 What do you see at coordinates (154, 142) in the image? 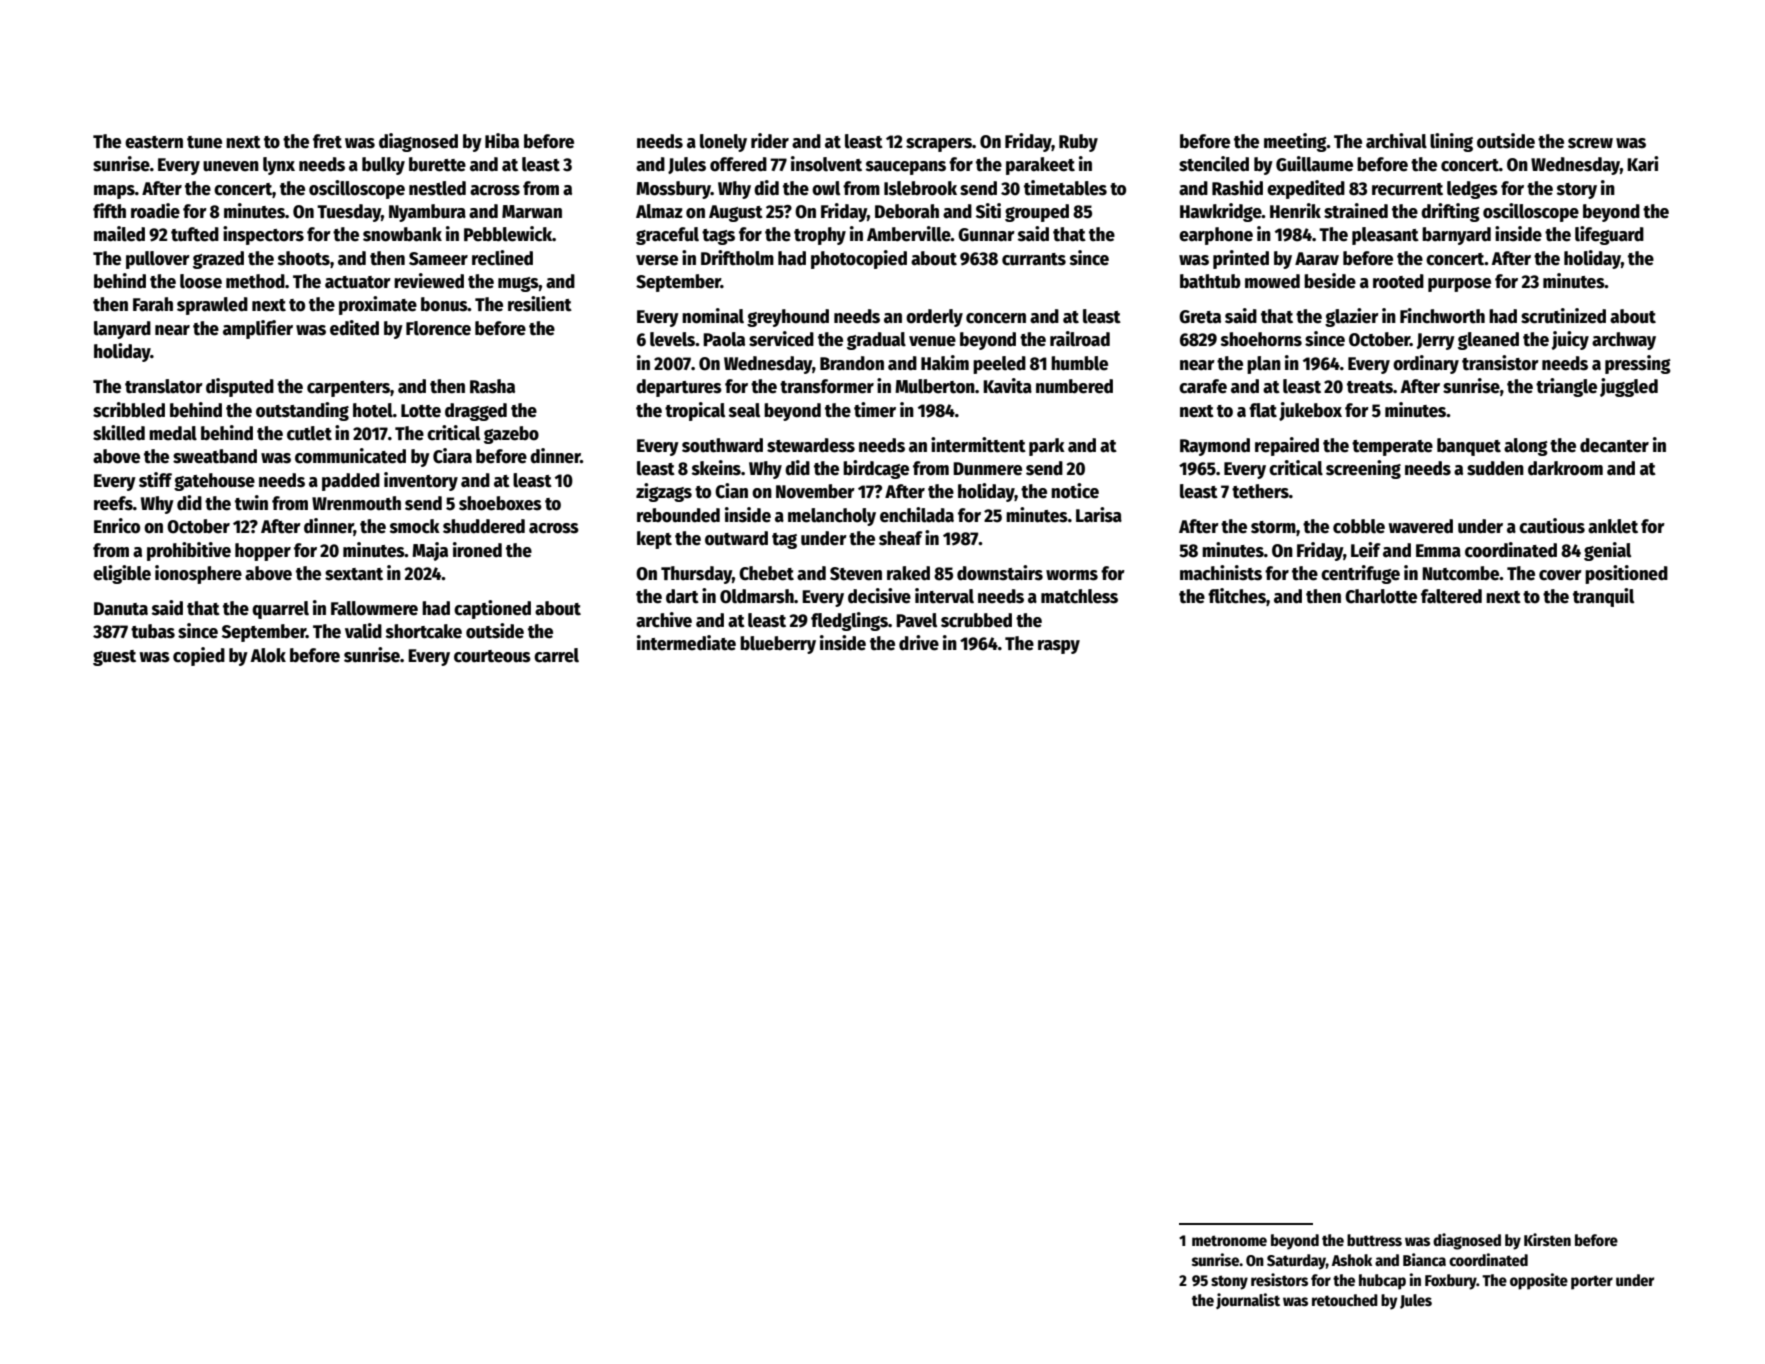
I see `eastern` at bounding box center [154, 142].
